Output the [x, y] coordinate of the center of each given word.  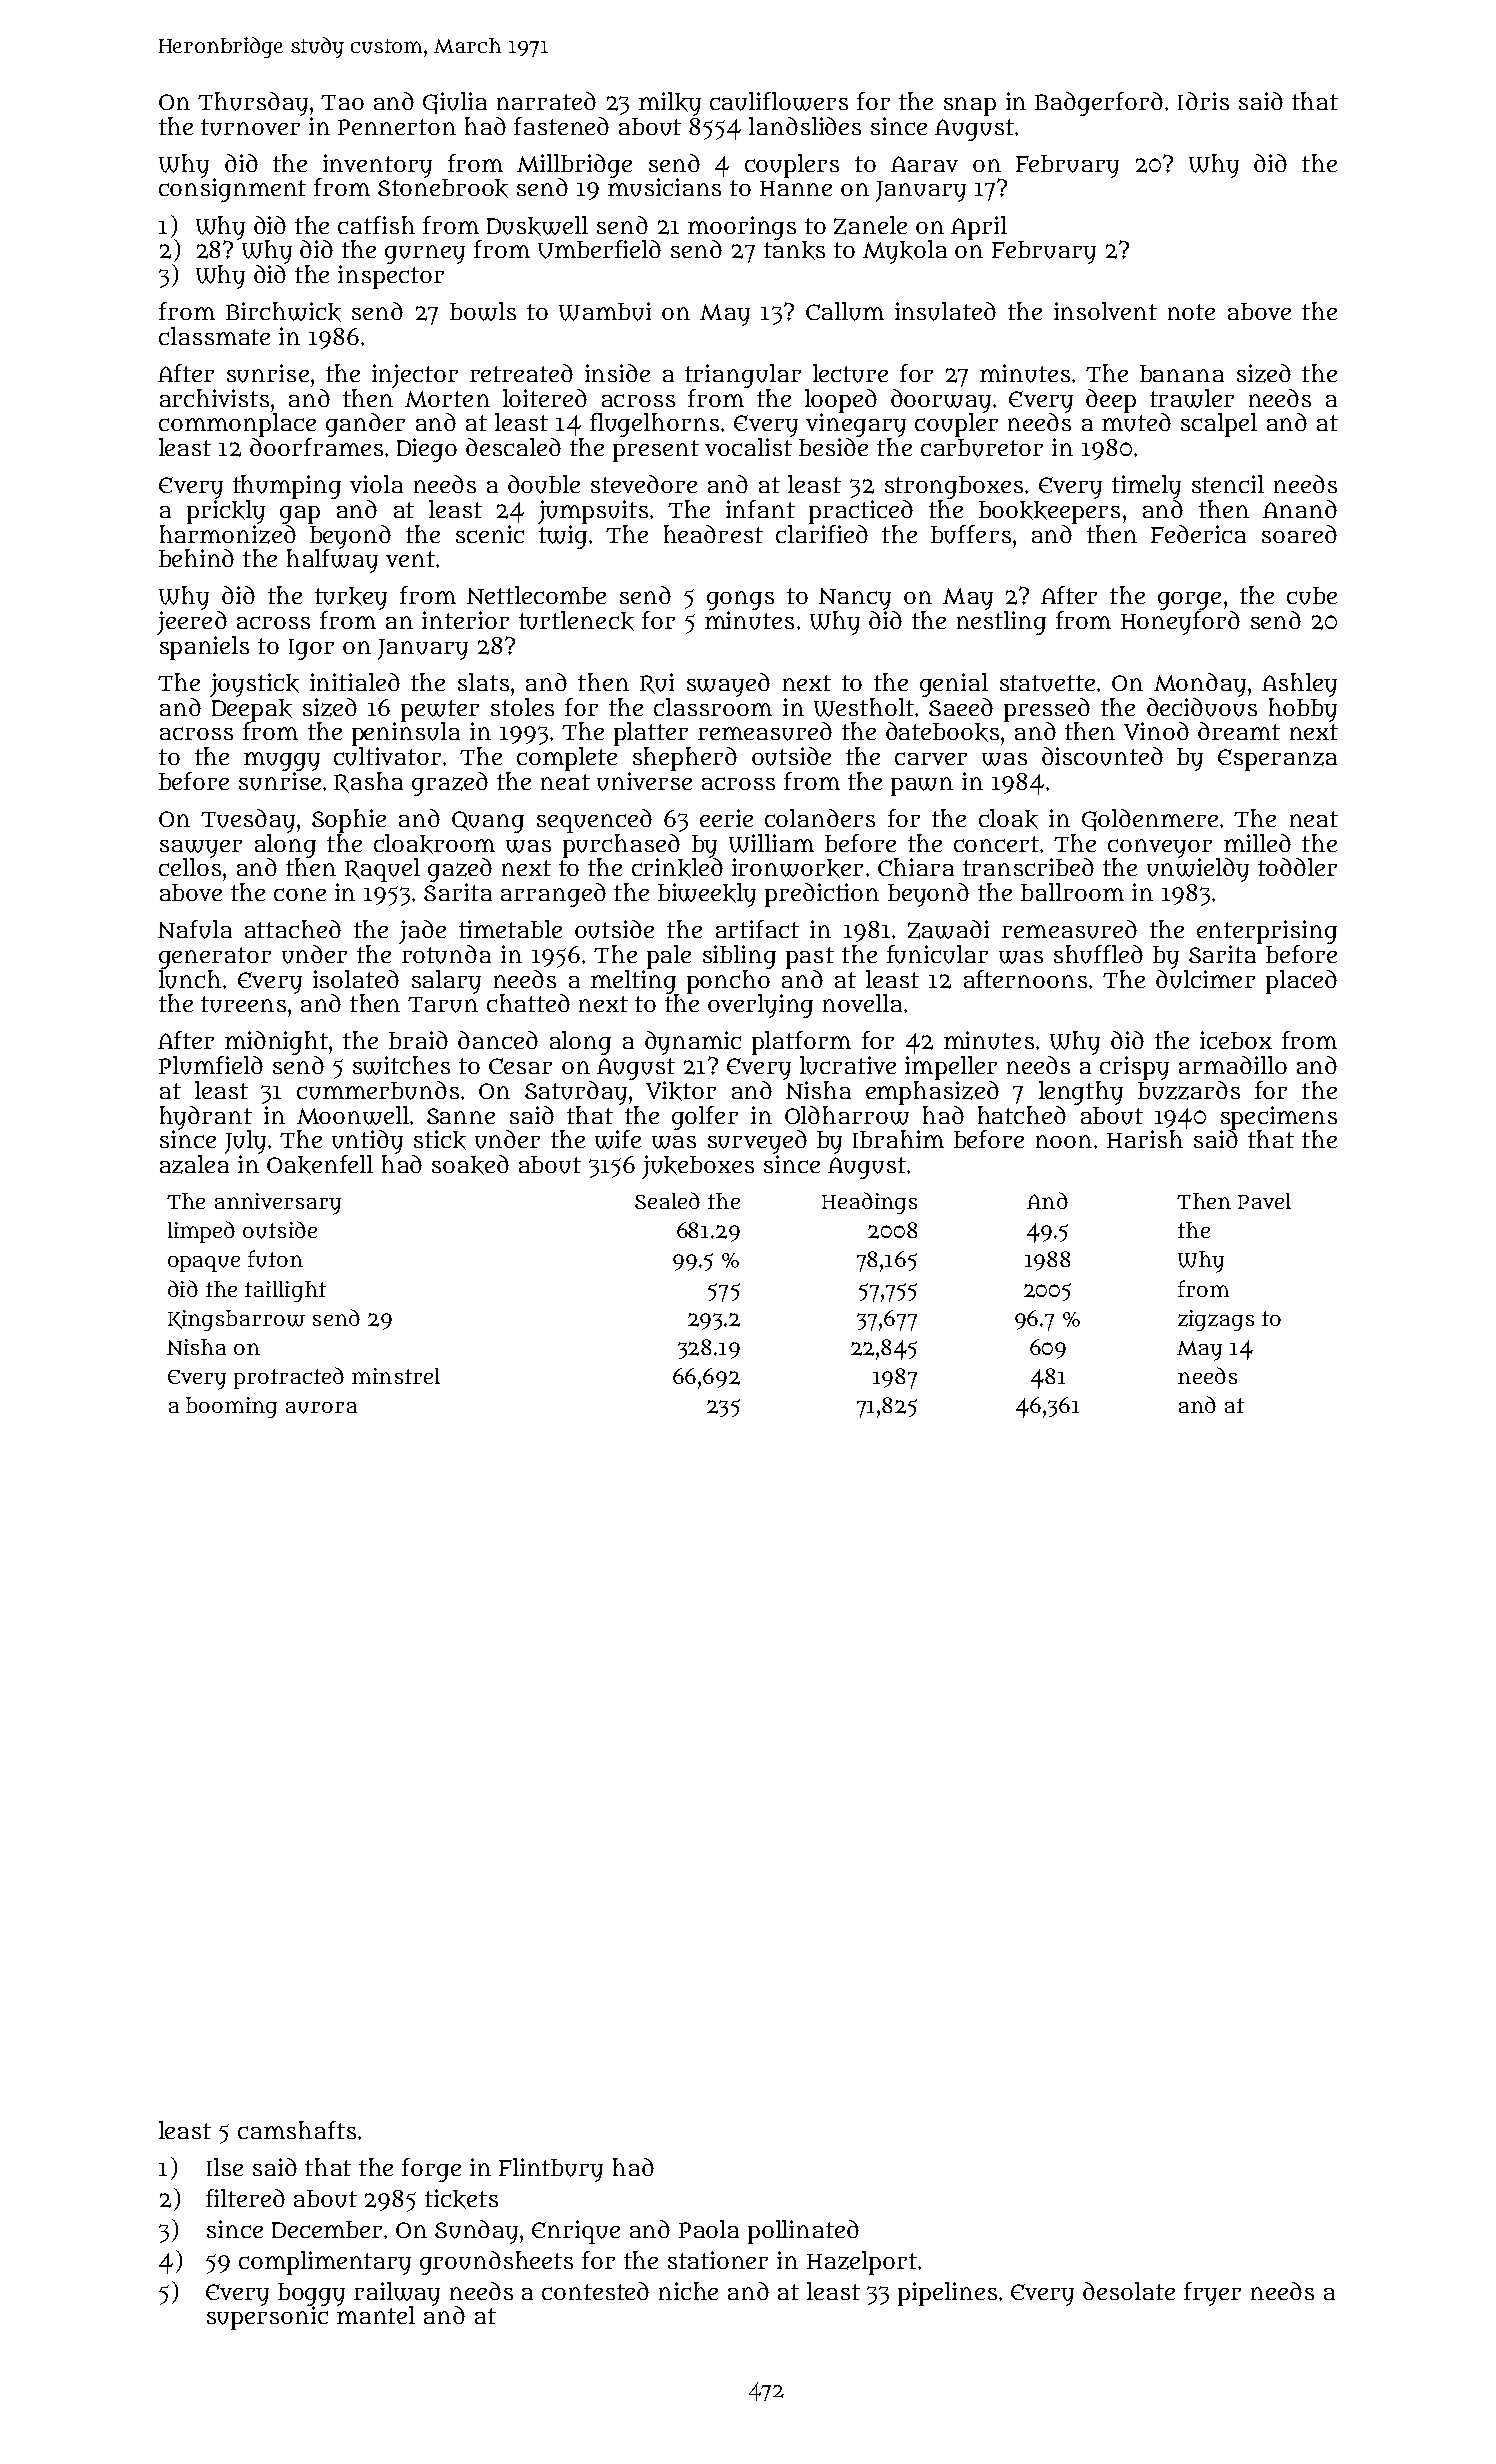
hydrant [206, 1118]
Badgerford [1099, 104]
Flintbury [551, 2170]
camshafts [297, 2130]
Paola [709, 2229]
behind [196, 558]
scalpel [1219, 425]
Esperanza [1277, 760]
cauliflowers [779, 101]
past [810, 958]
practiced [861, 512]
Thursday [253, 104]
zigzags [1216, 1320]
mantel [376, 2315]
